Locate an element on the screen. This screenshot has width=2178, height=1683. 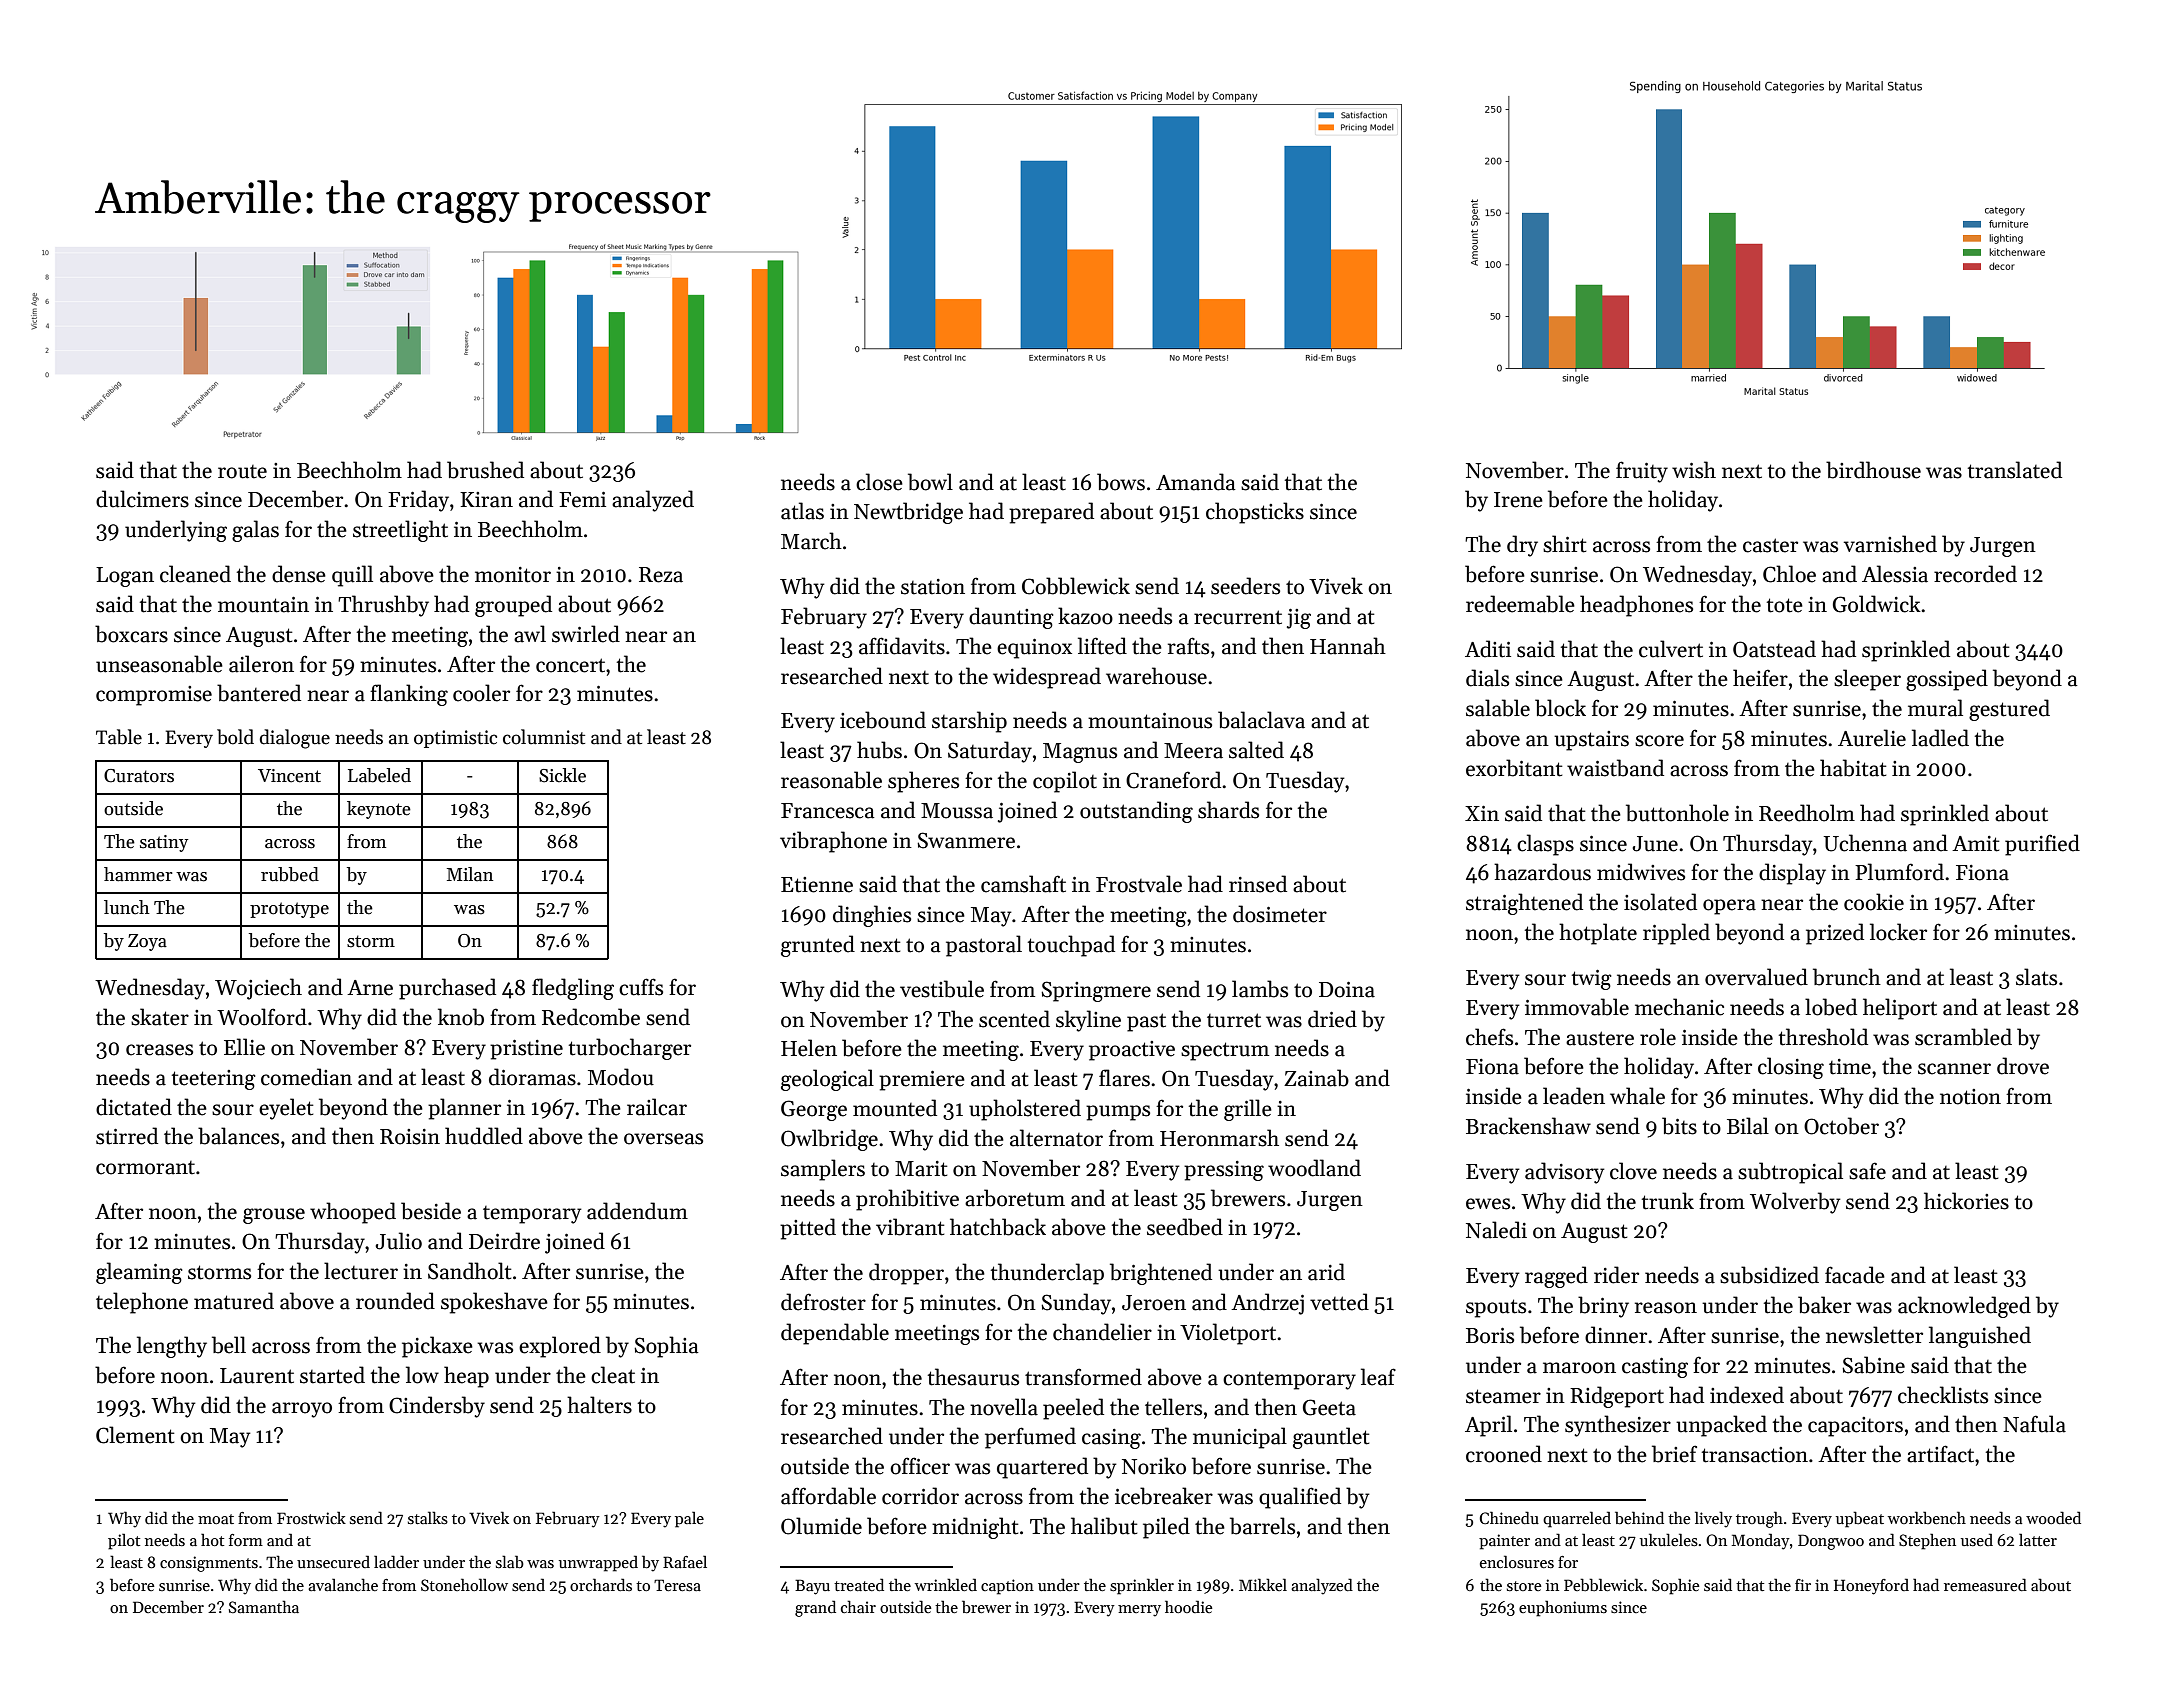
scrambled is located at coordinates (1963, 1037).
